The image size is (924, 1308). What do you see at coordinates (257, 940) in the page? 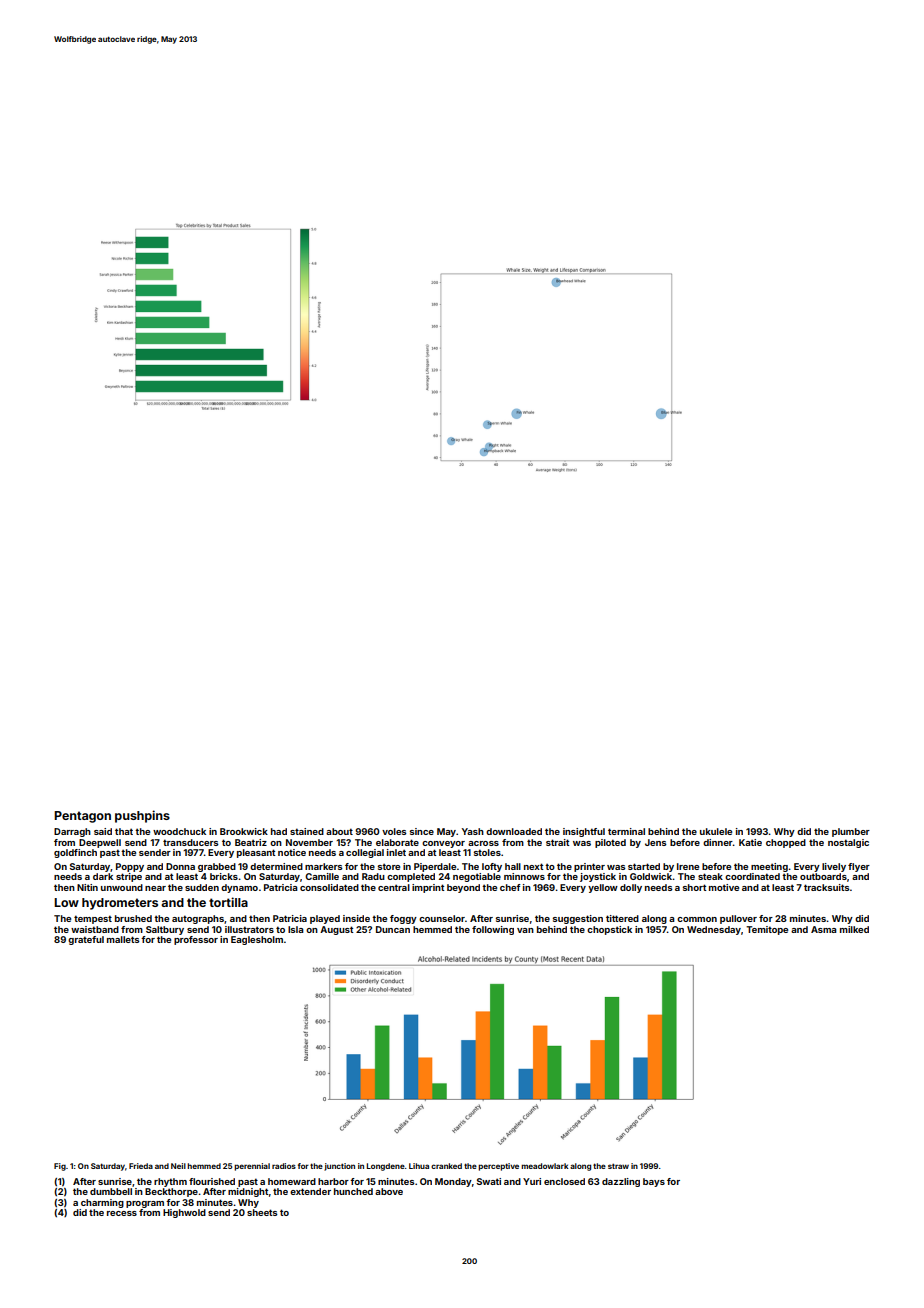
I see `Eaglesholm` at bounding box center [257, 940].
